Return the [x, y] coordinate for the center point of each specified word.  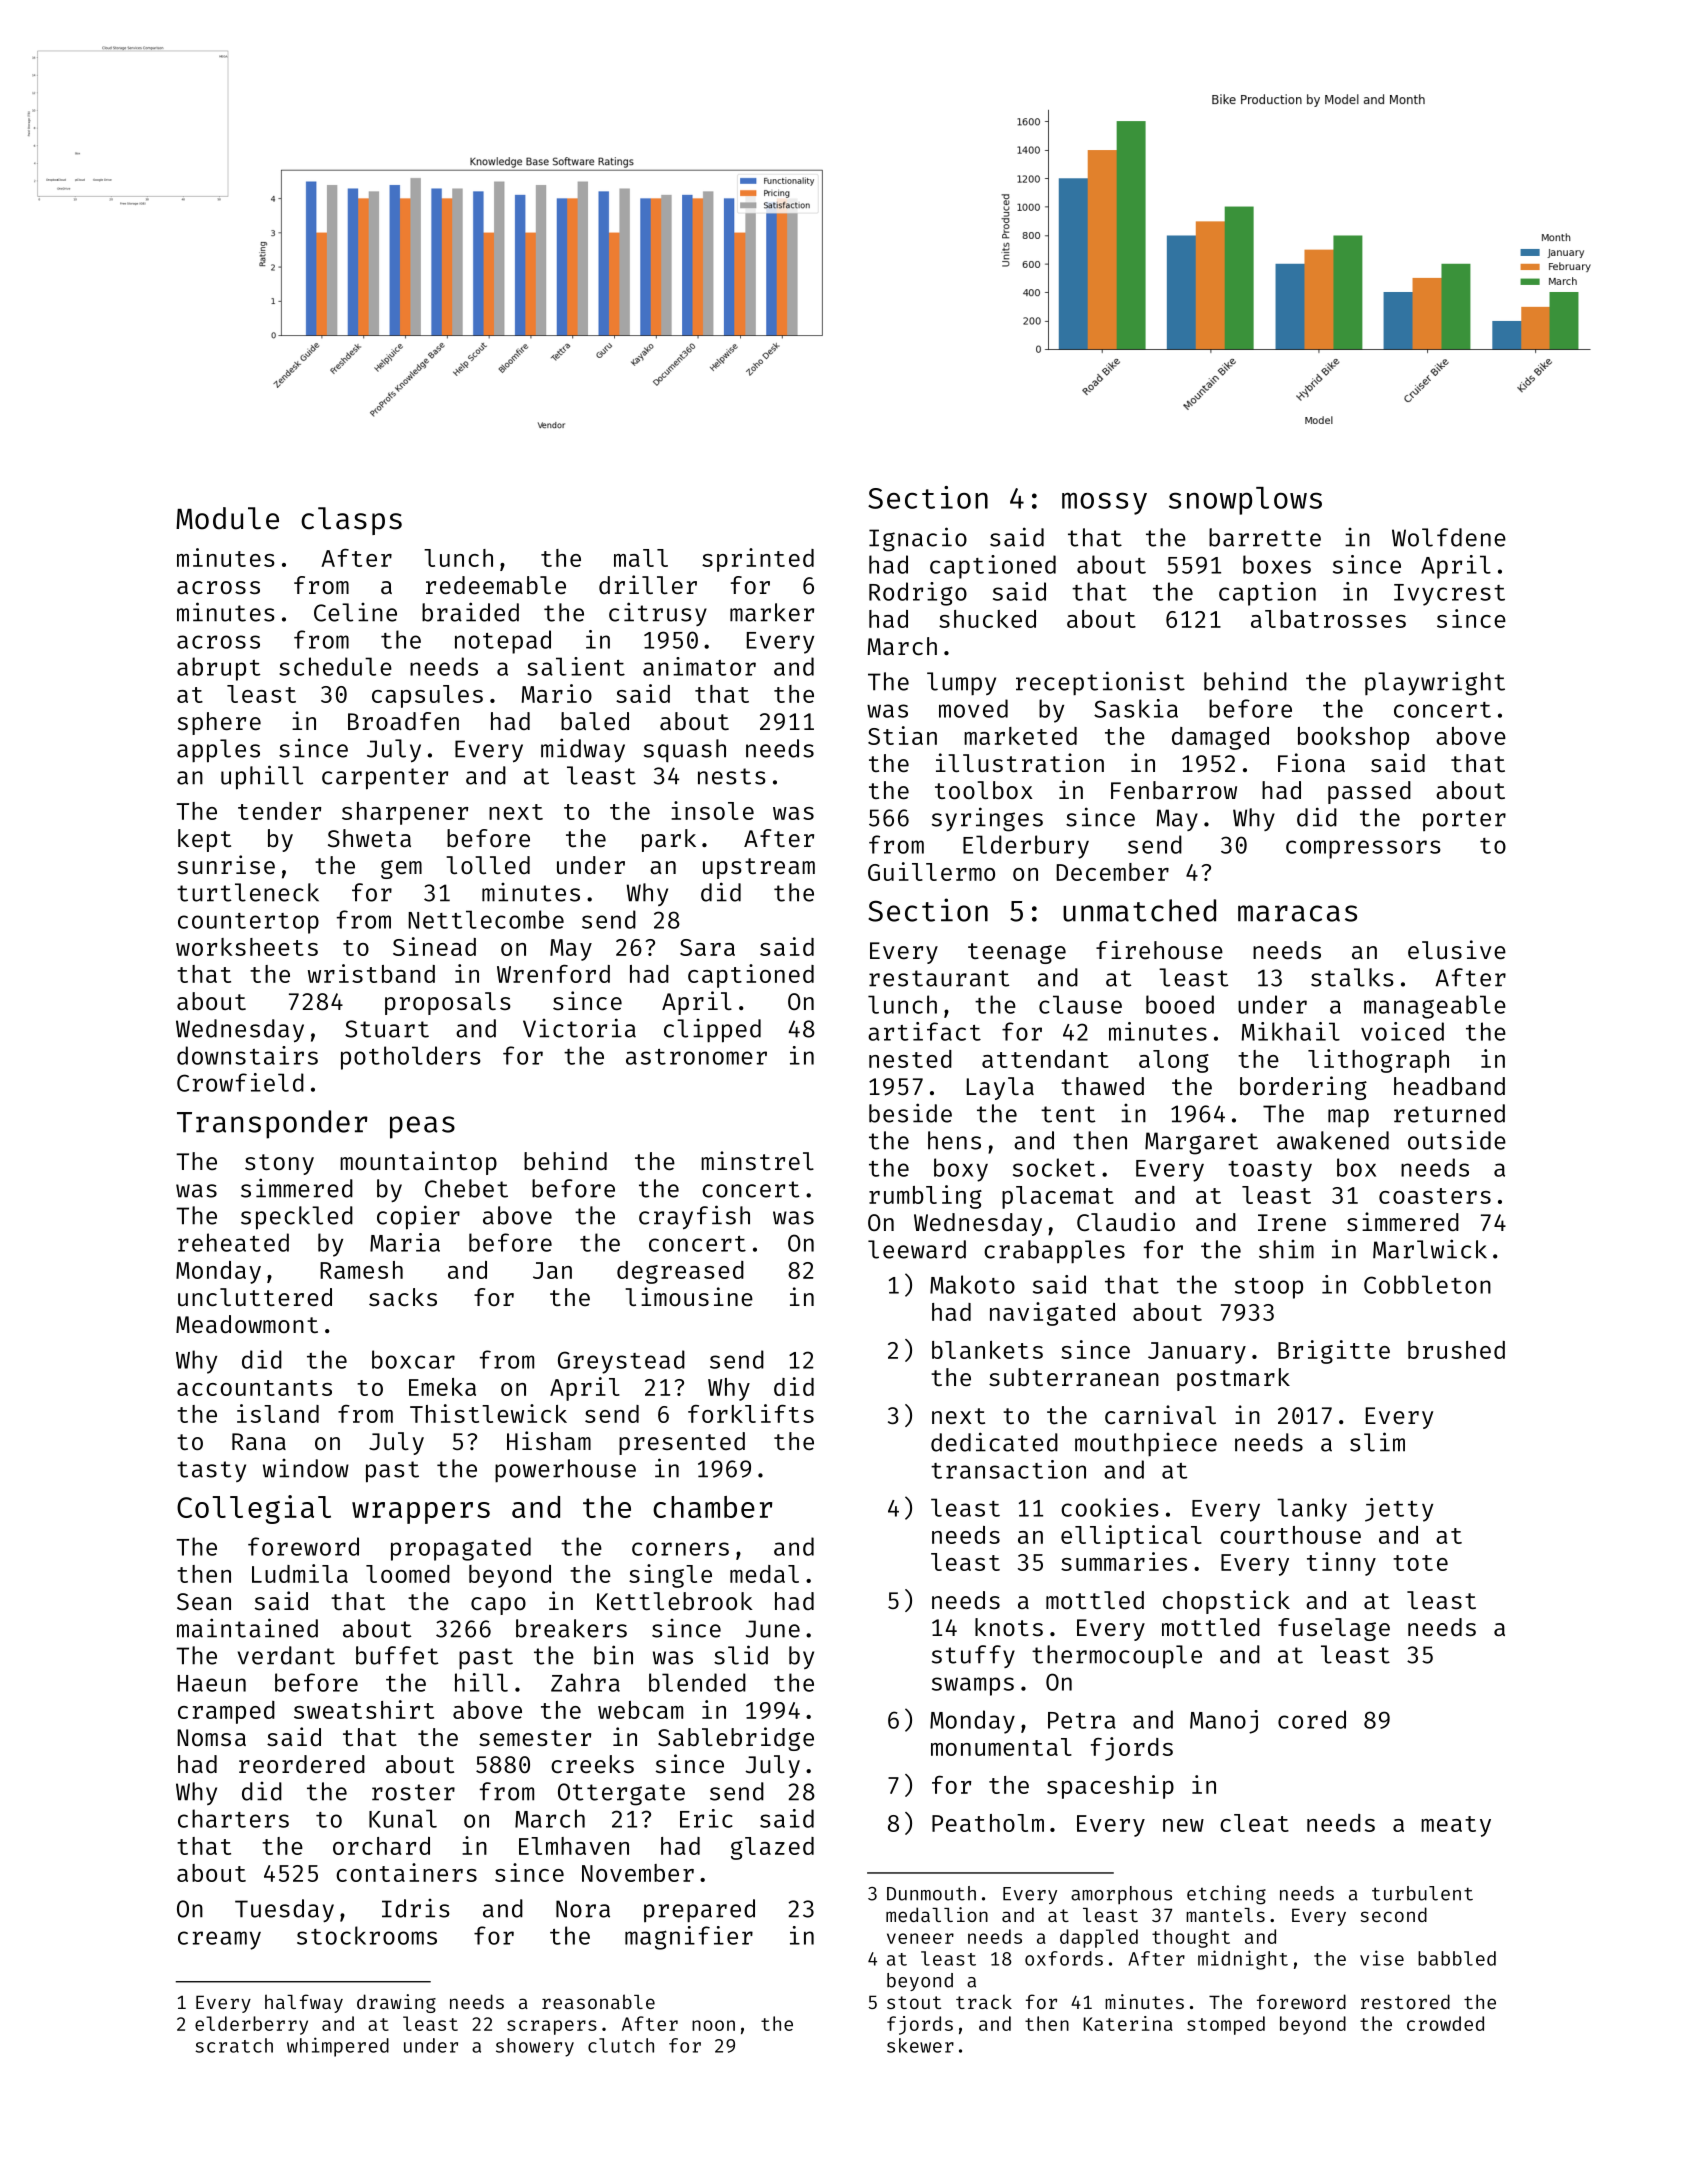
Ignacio [918, 539]
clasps [351, 521]
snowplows [1245, 501]
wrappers [421, 1513]
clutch [621, 2045]
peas [422, 1127]
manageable [1435, 1007]
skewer [920, 2045]
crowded [1445, 2023]
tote [1420, 1563]
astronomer [696, 1057]
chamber [712, 1507]
